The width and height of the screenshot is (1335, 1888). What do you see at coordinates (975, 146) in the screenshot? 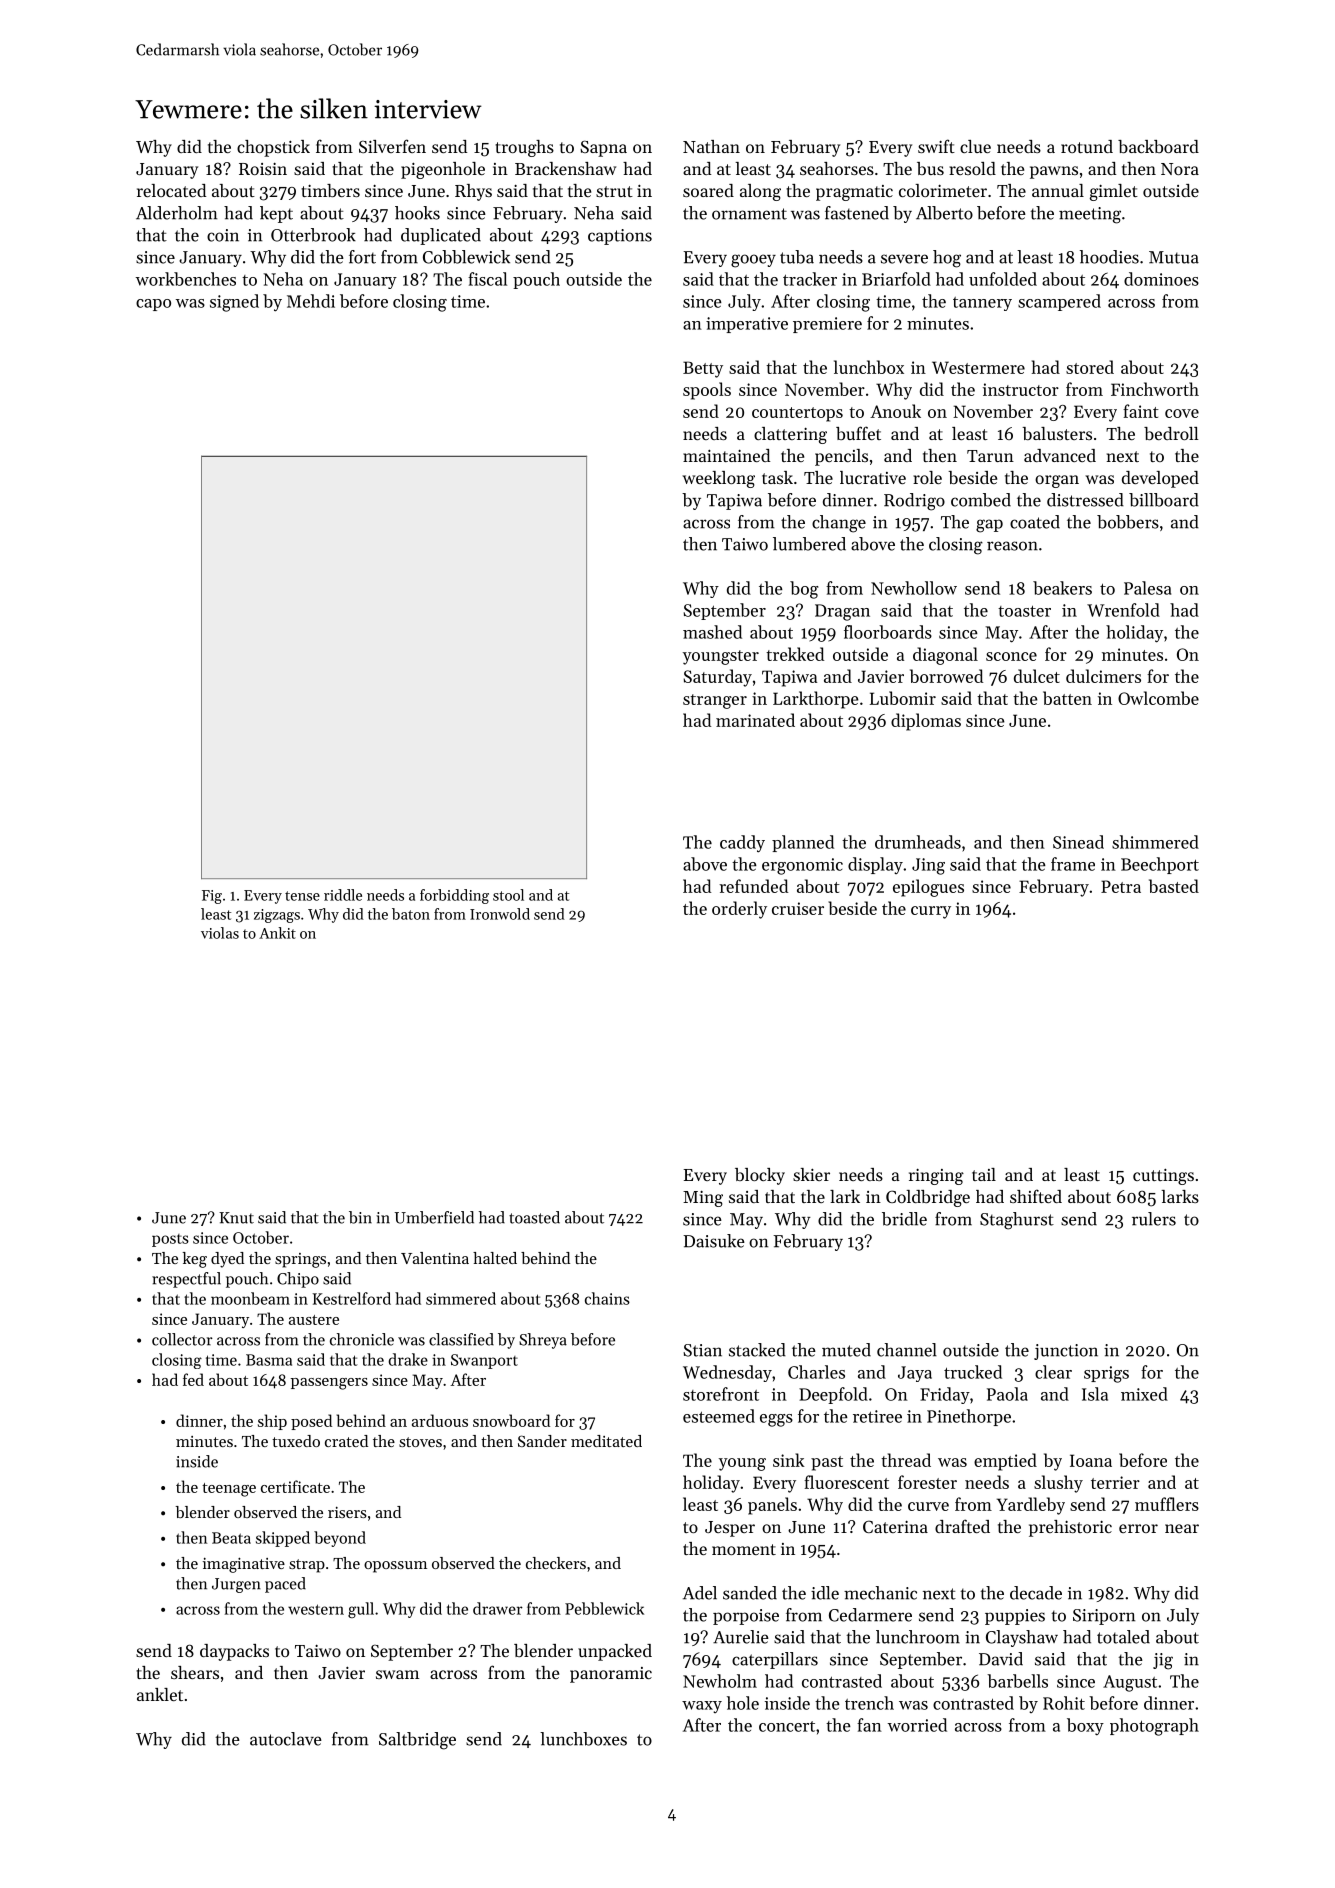
I see `clue` at bounding box center [975, 146].
